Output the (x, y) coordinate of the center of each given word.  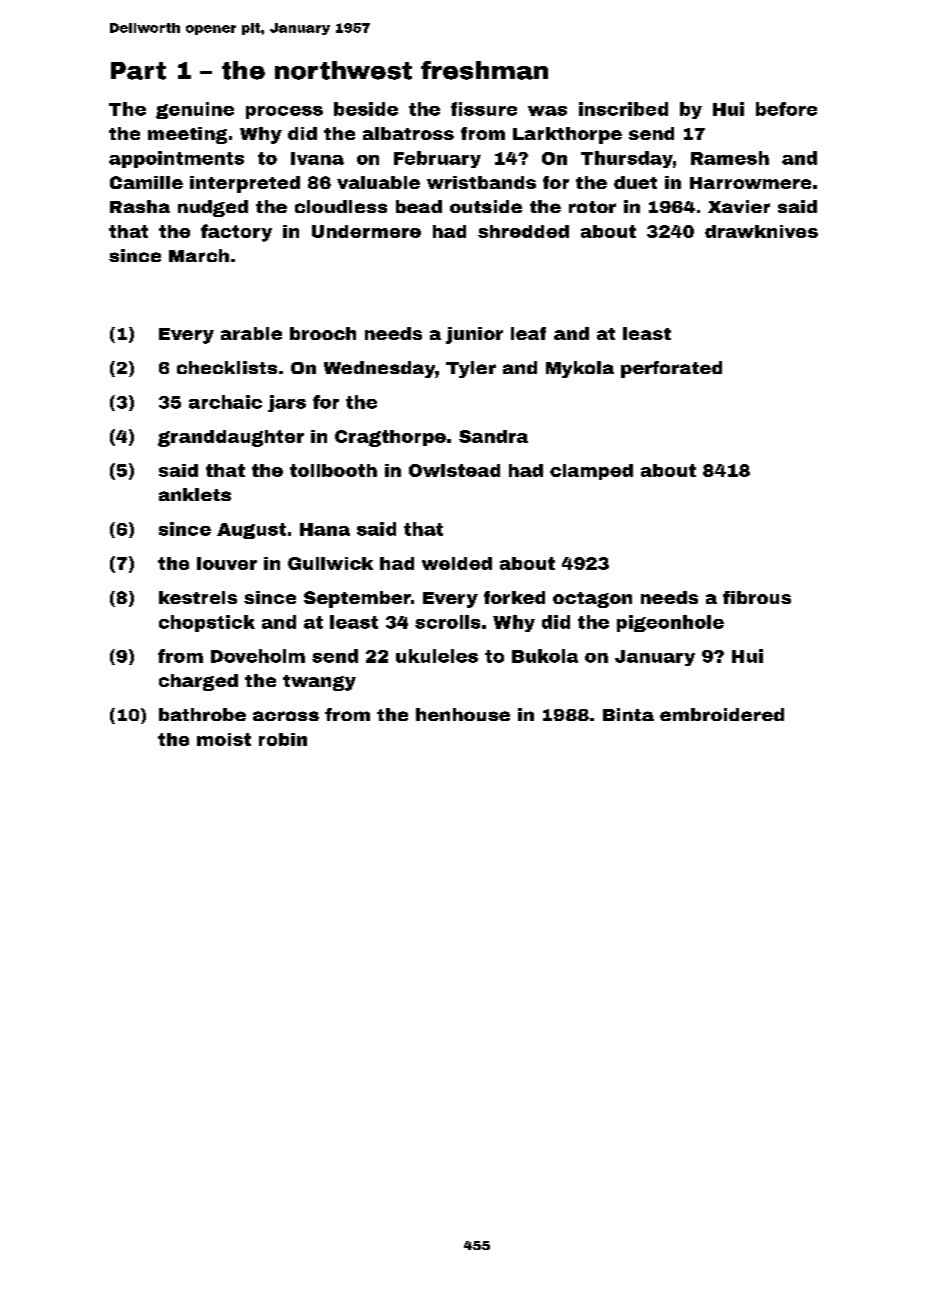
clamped (591, 472)
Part (138, 71)
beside (366, 109)
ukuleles (437, 656)
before (786, 109)
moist (224, 739)
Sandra (493, 436)
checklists (227, 367)
